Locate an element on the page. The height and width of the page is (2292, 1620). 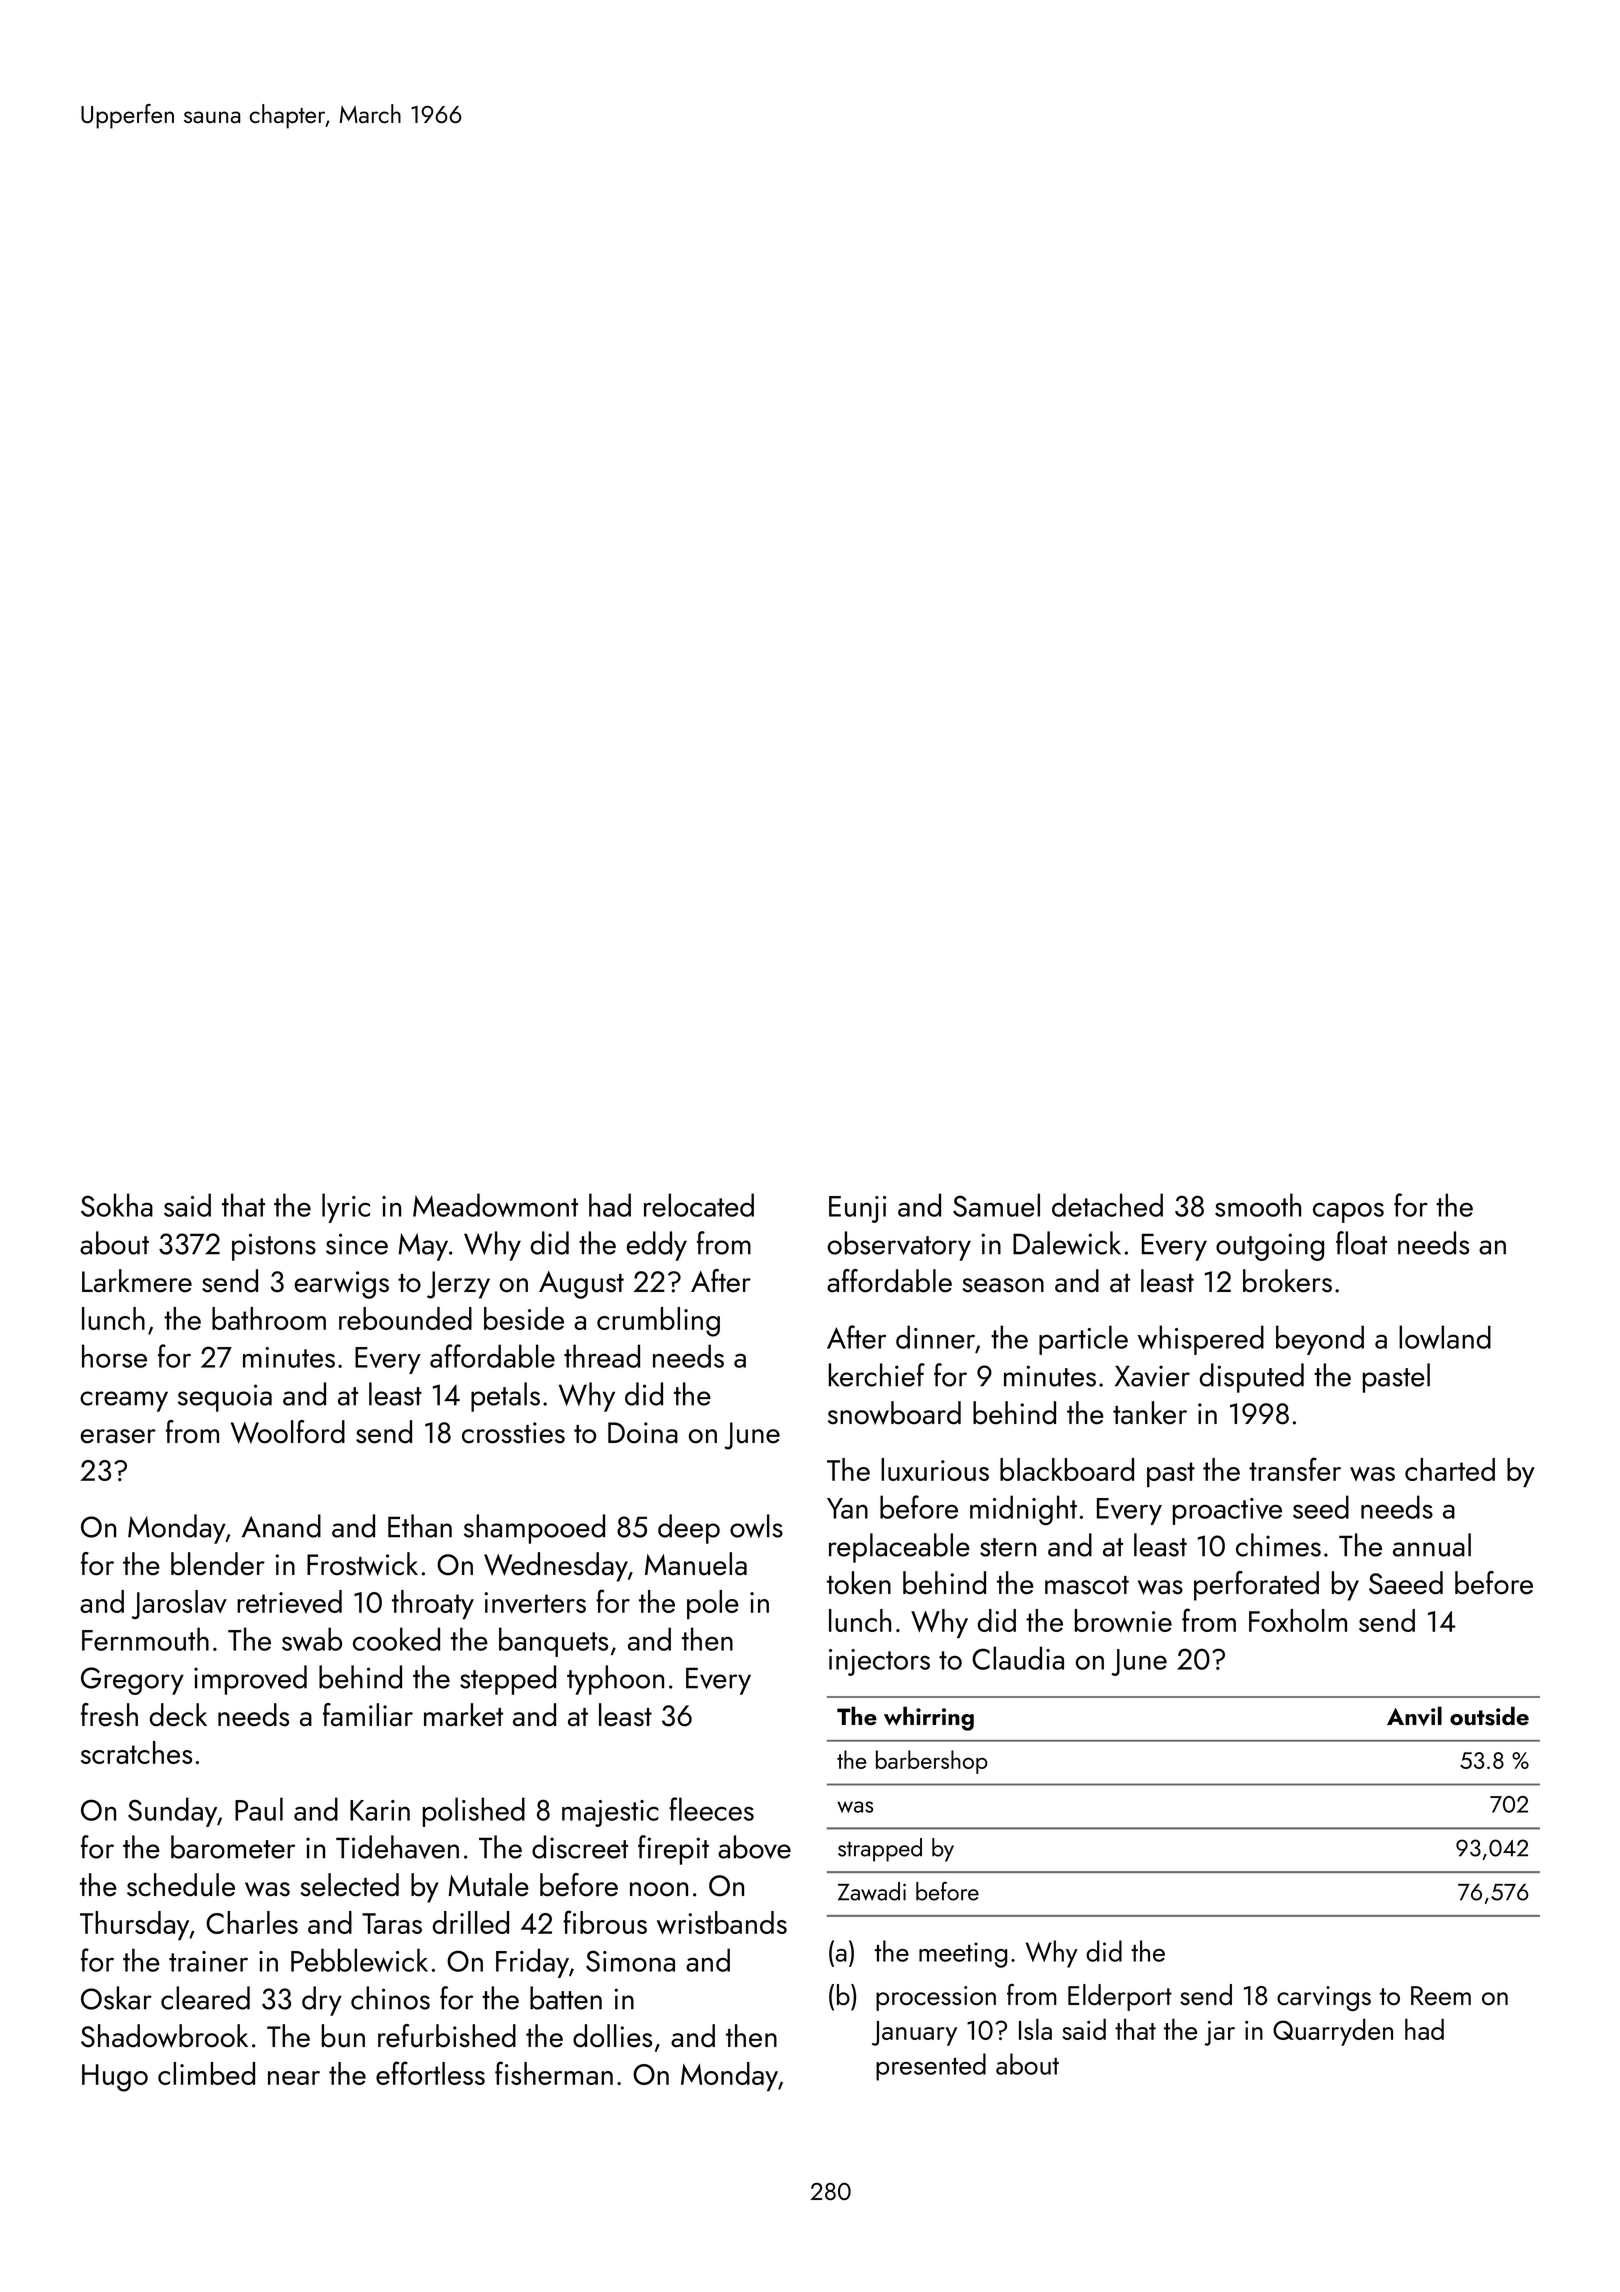
blender is located at coordinates (218, 1564).
